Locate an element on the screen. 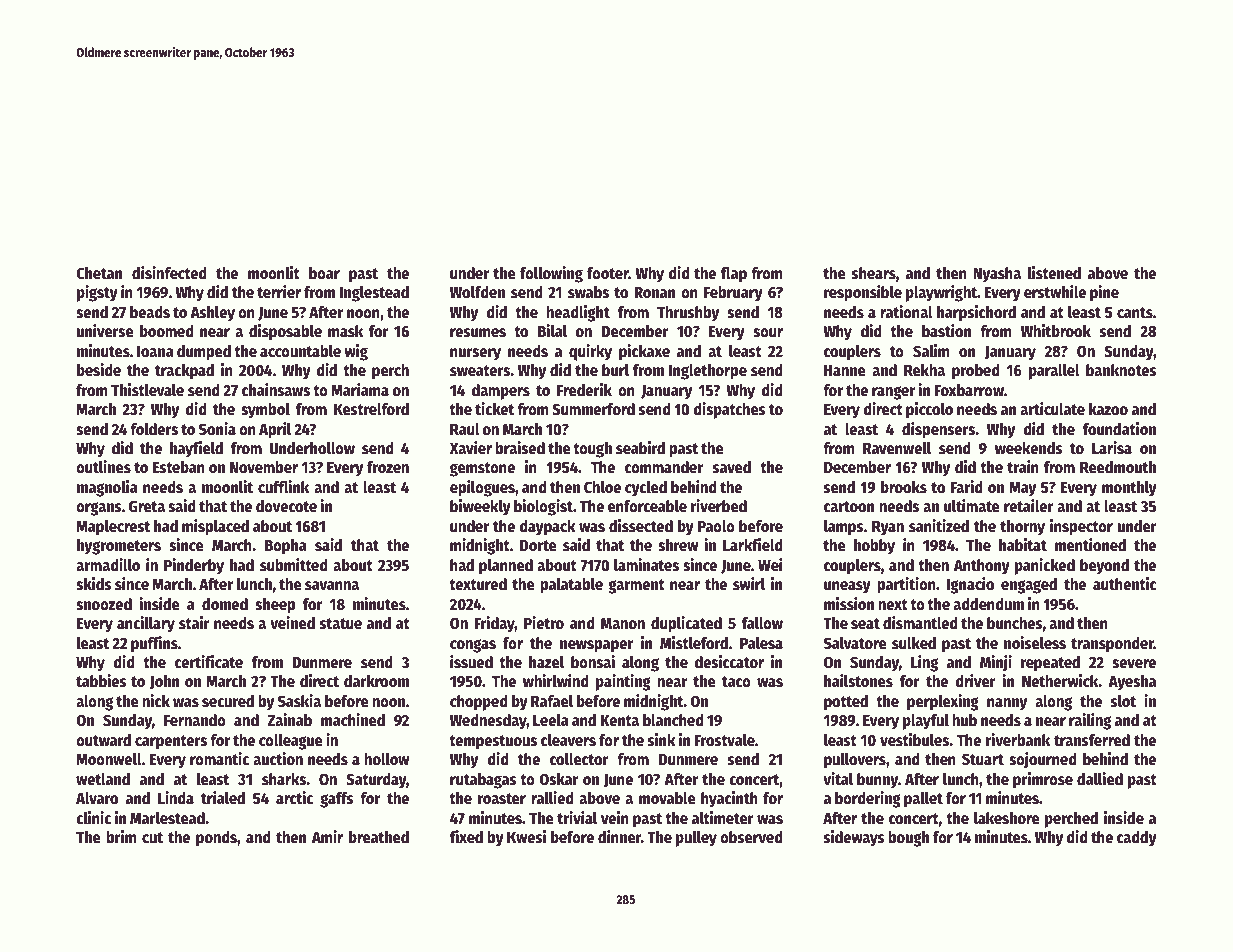 The width and height of the screenshot is (1233, 952). Chetan is located at coordinates (99, 273).
